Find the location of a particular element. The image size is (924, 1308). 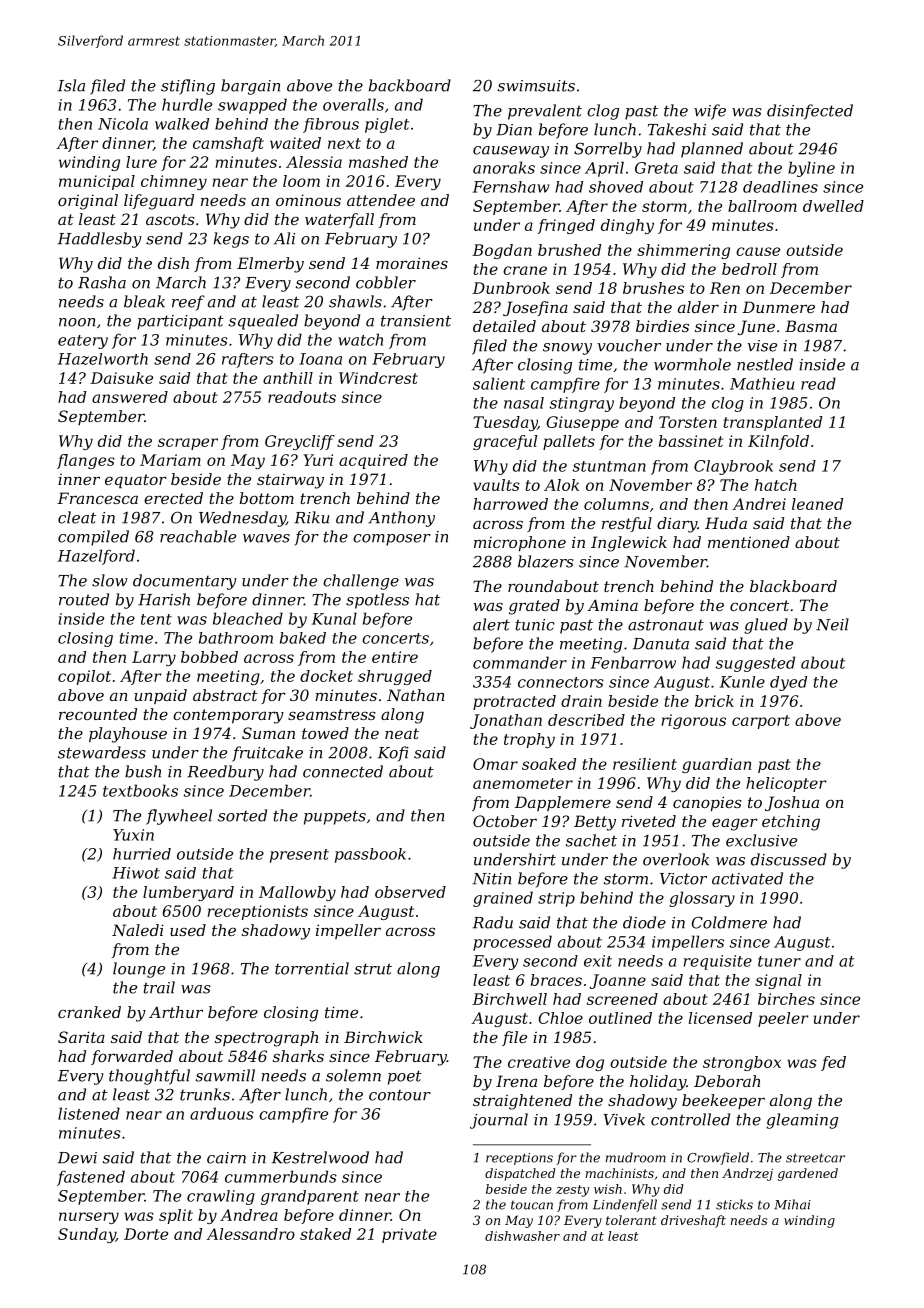

bedroll is located at coordinates (749, 269).
